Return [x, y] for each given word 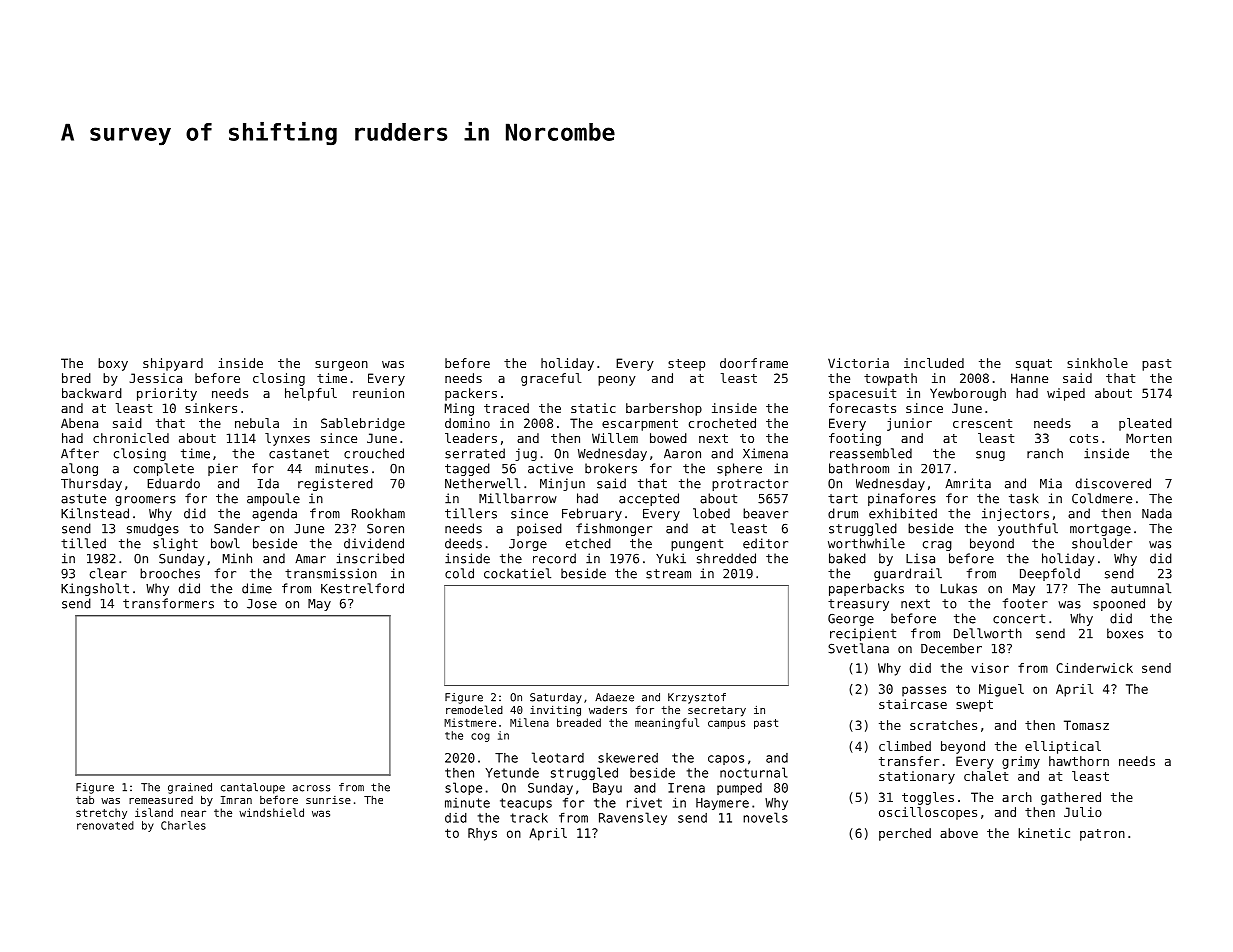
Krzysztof [697, 698]
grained [190, 788]
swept [974, 706]
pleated [1145, 424]
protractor [750, 485]
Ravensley [633, 818]
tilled [83, 543]
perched [905, 834]
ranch [1045, 453]
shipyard [173, 364]
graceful [551, 379]
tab [85, 800]
